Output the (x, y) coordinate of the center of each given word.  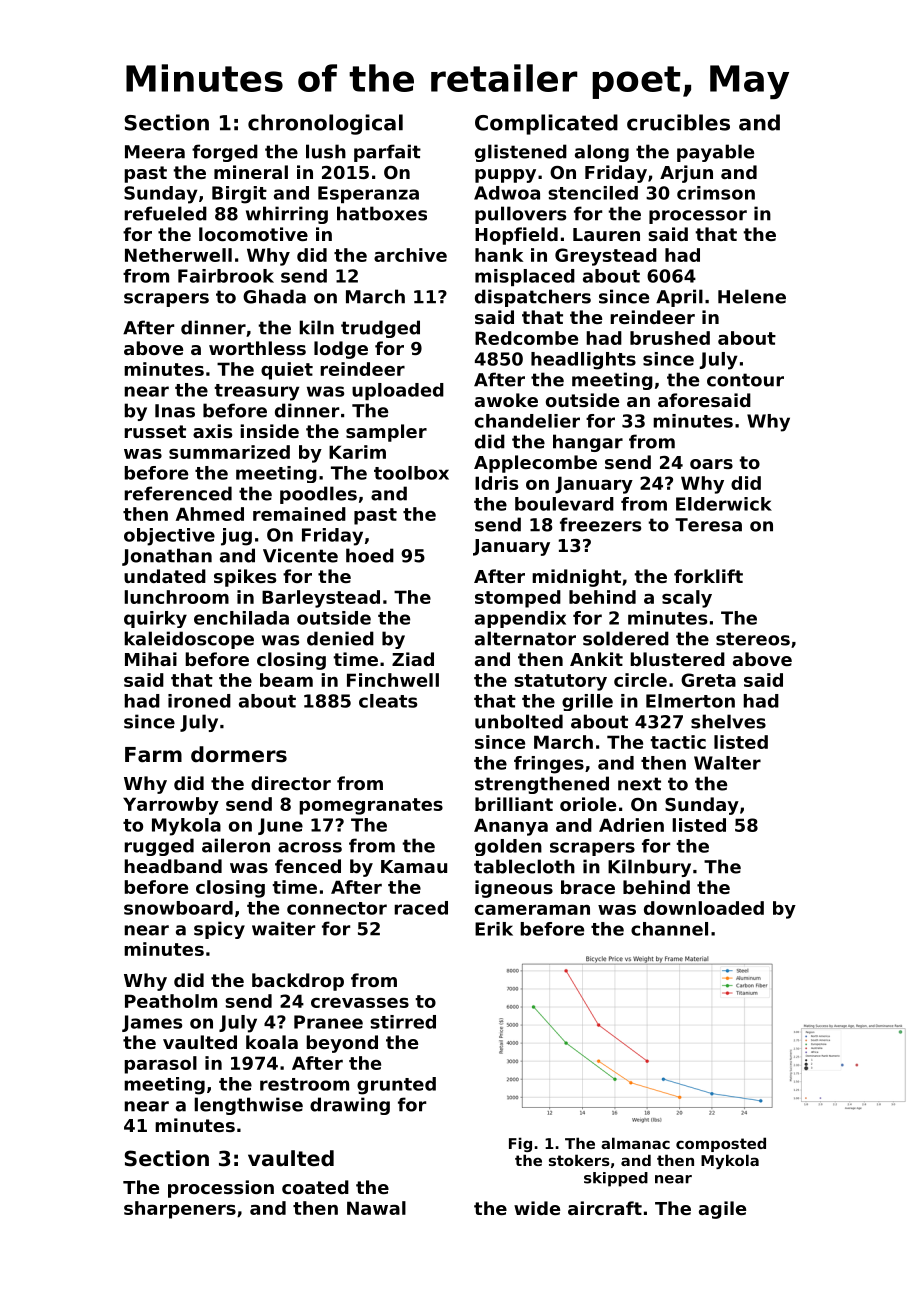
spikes (245, 578)
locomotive (253, 234)
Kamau (414, 866)
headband (173, 866)
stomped (518, 599)
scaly (687, 599)
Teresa (708, 525)
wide (537, 1208)
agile (722, 1210)
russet (155, 431)
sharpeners (180, 1210)
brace (588, 887)
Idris (496, 483)
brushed (670, 338)
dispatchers (533, 298)
